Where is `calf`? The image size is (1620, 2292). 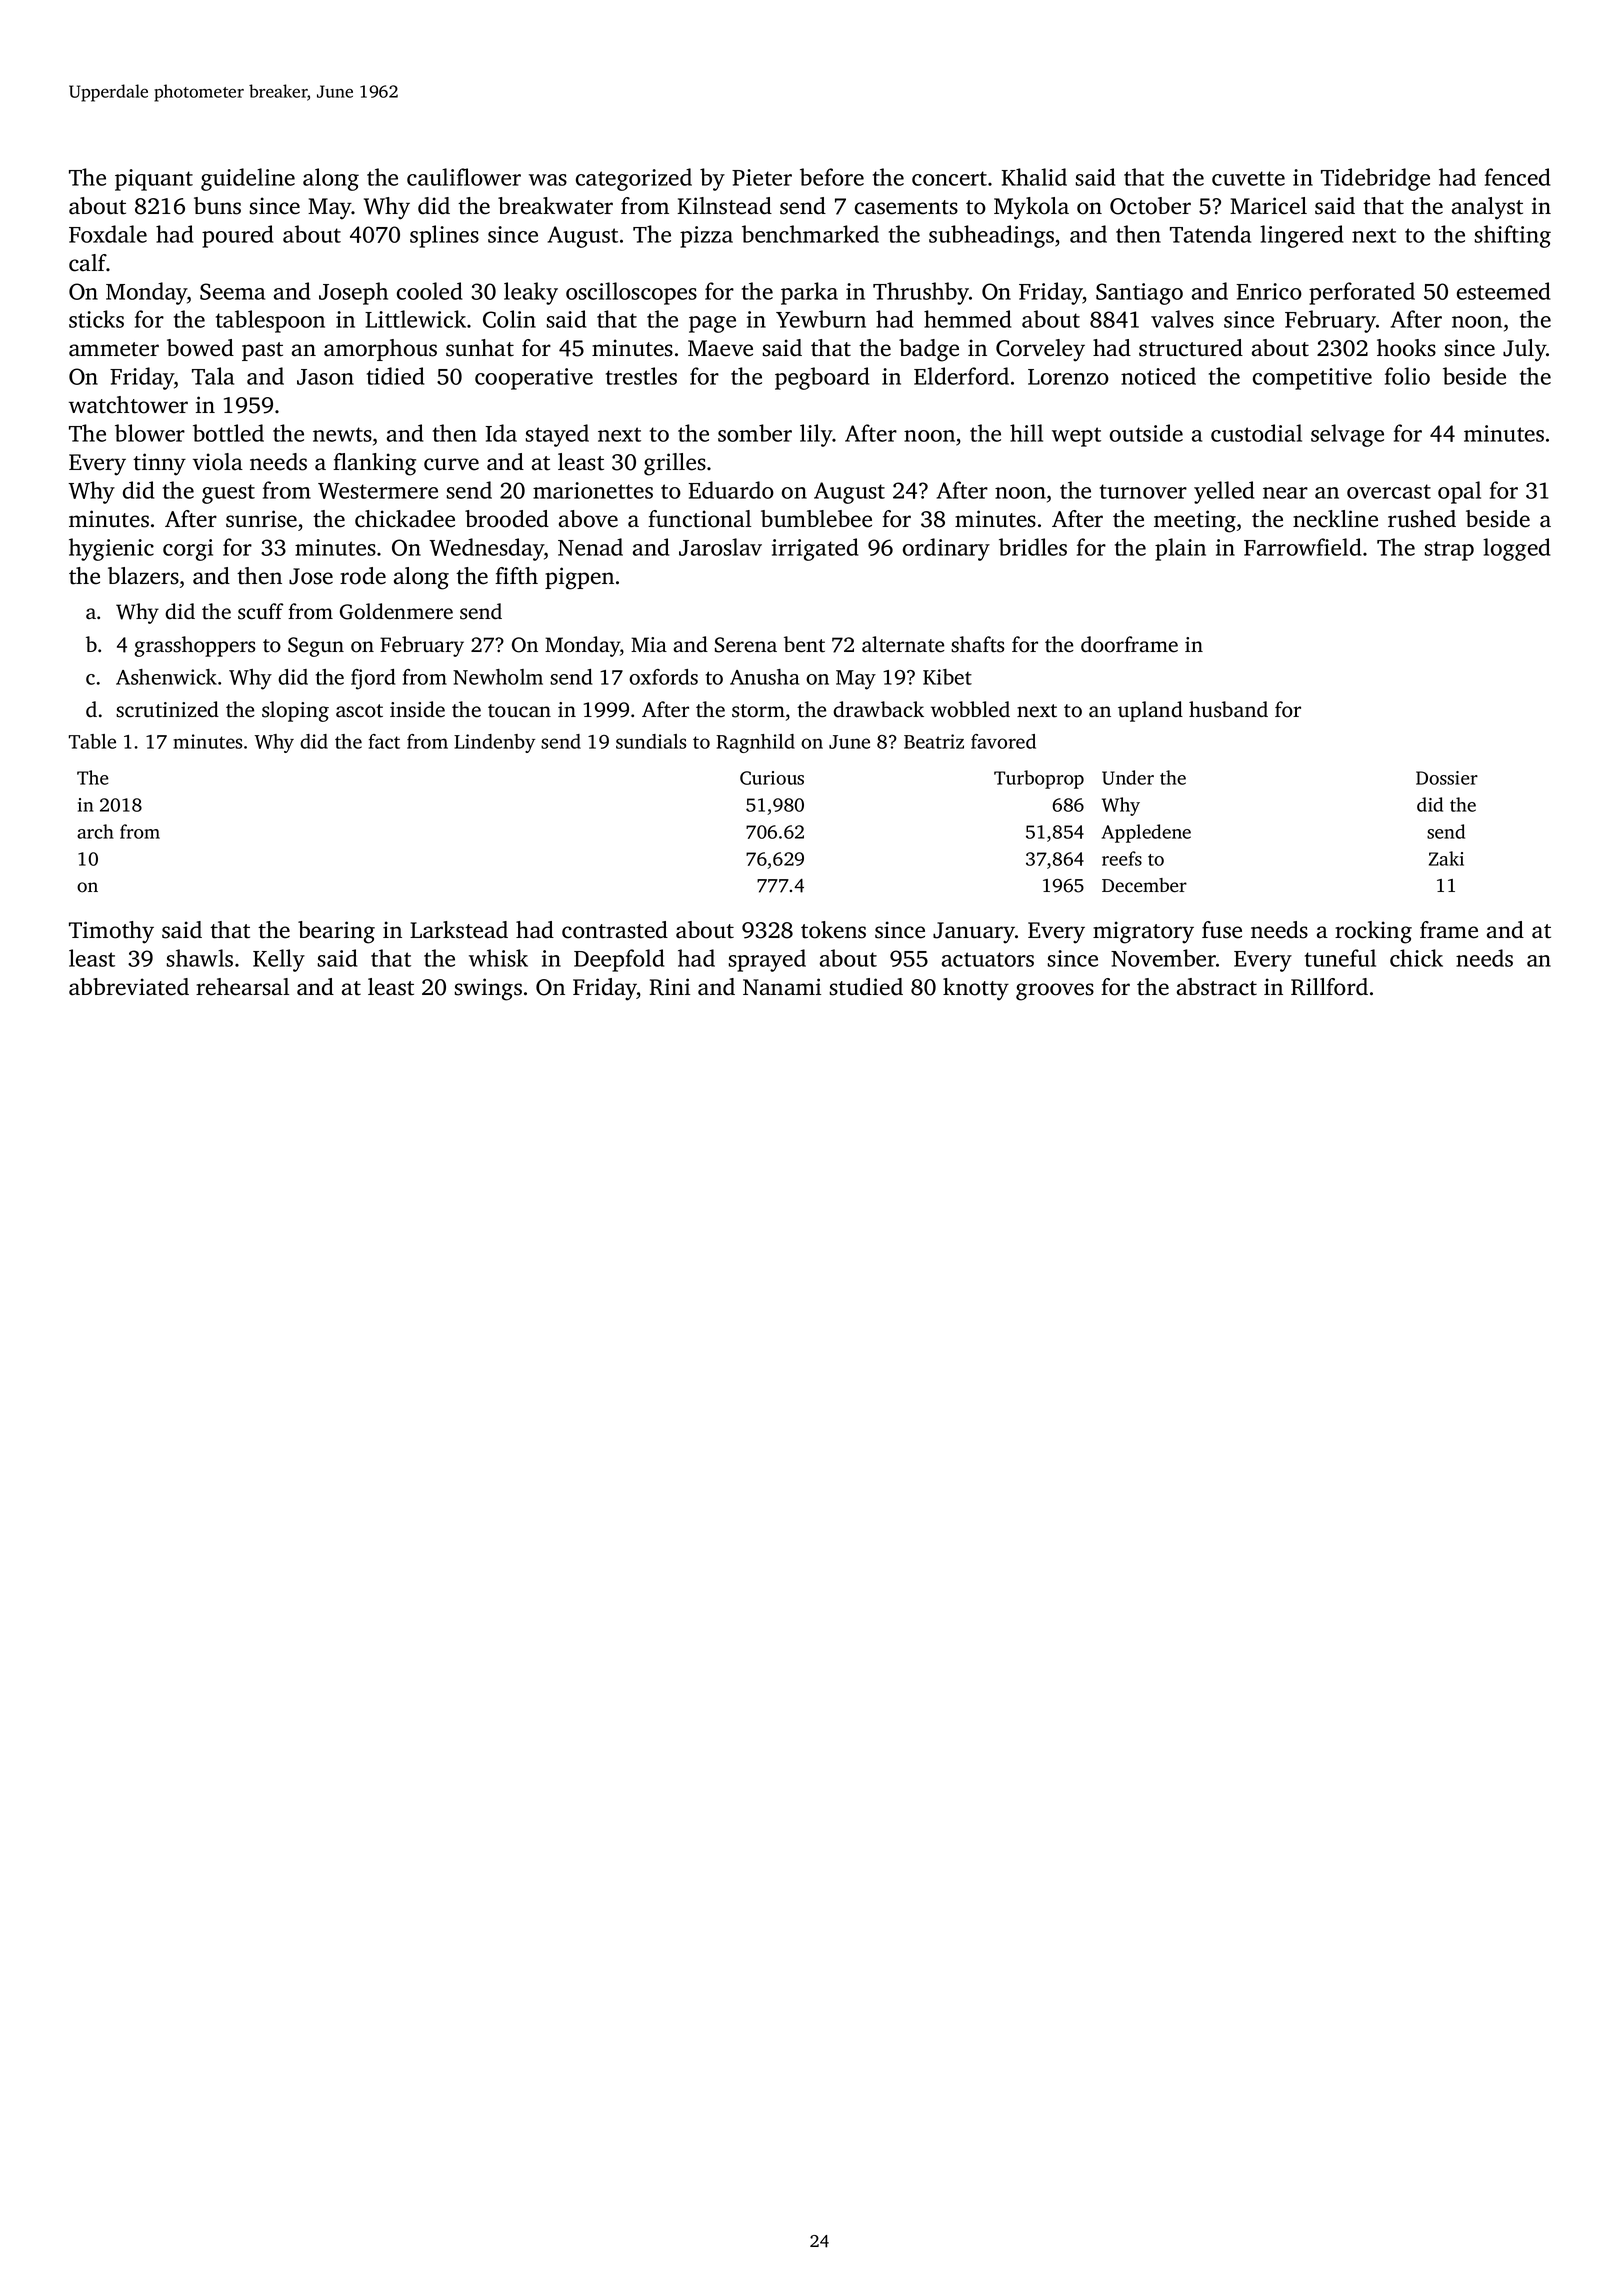
calf is located at coordinates (88, 263).
